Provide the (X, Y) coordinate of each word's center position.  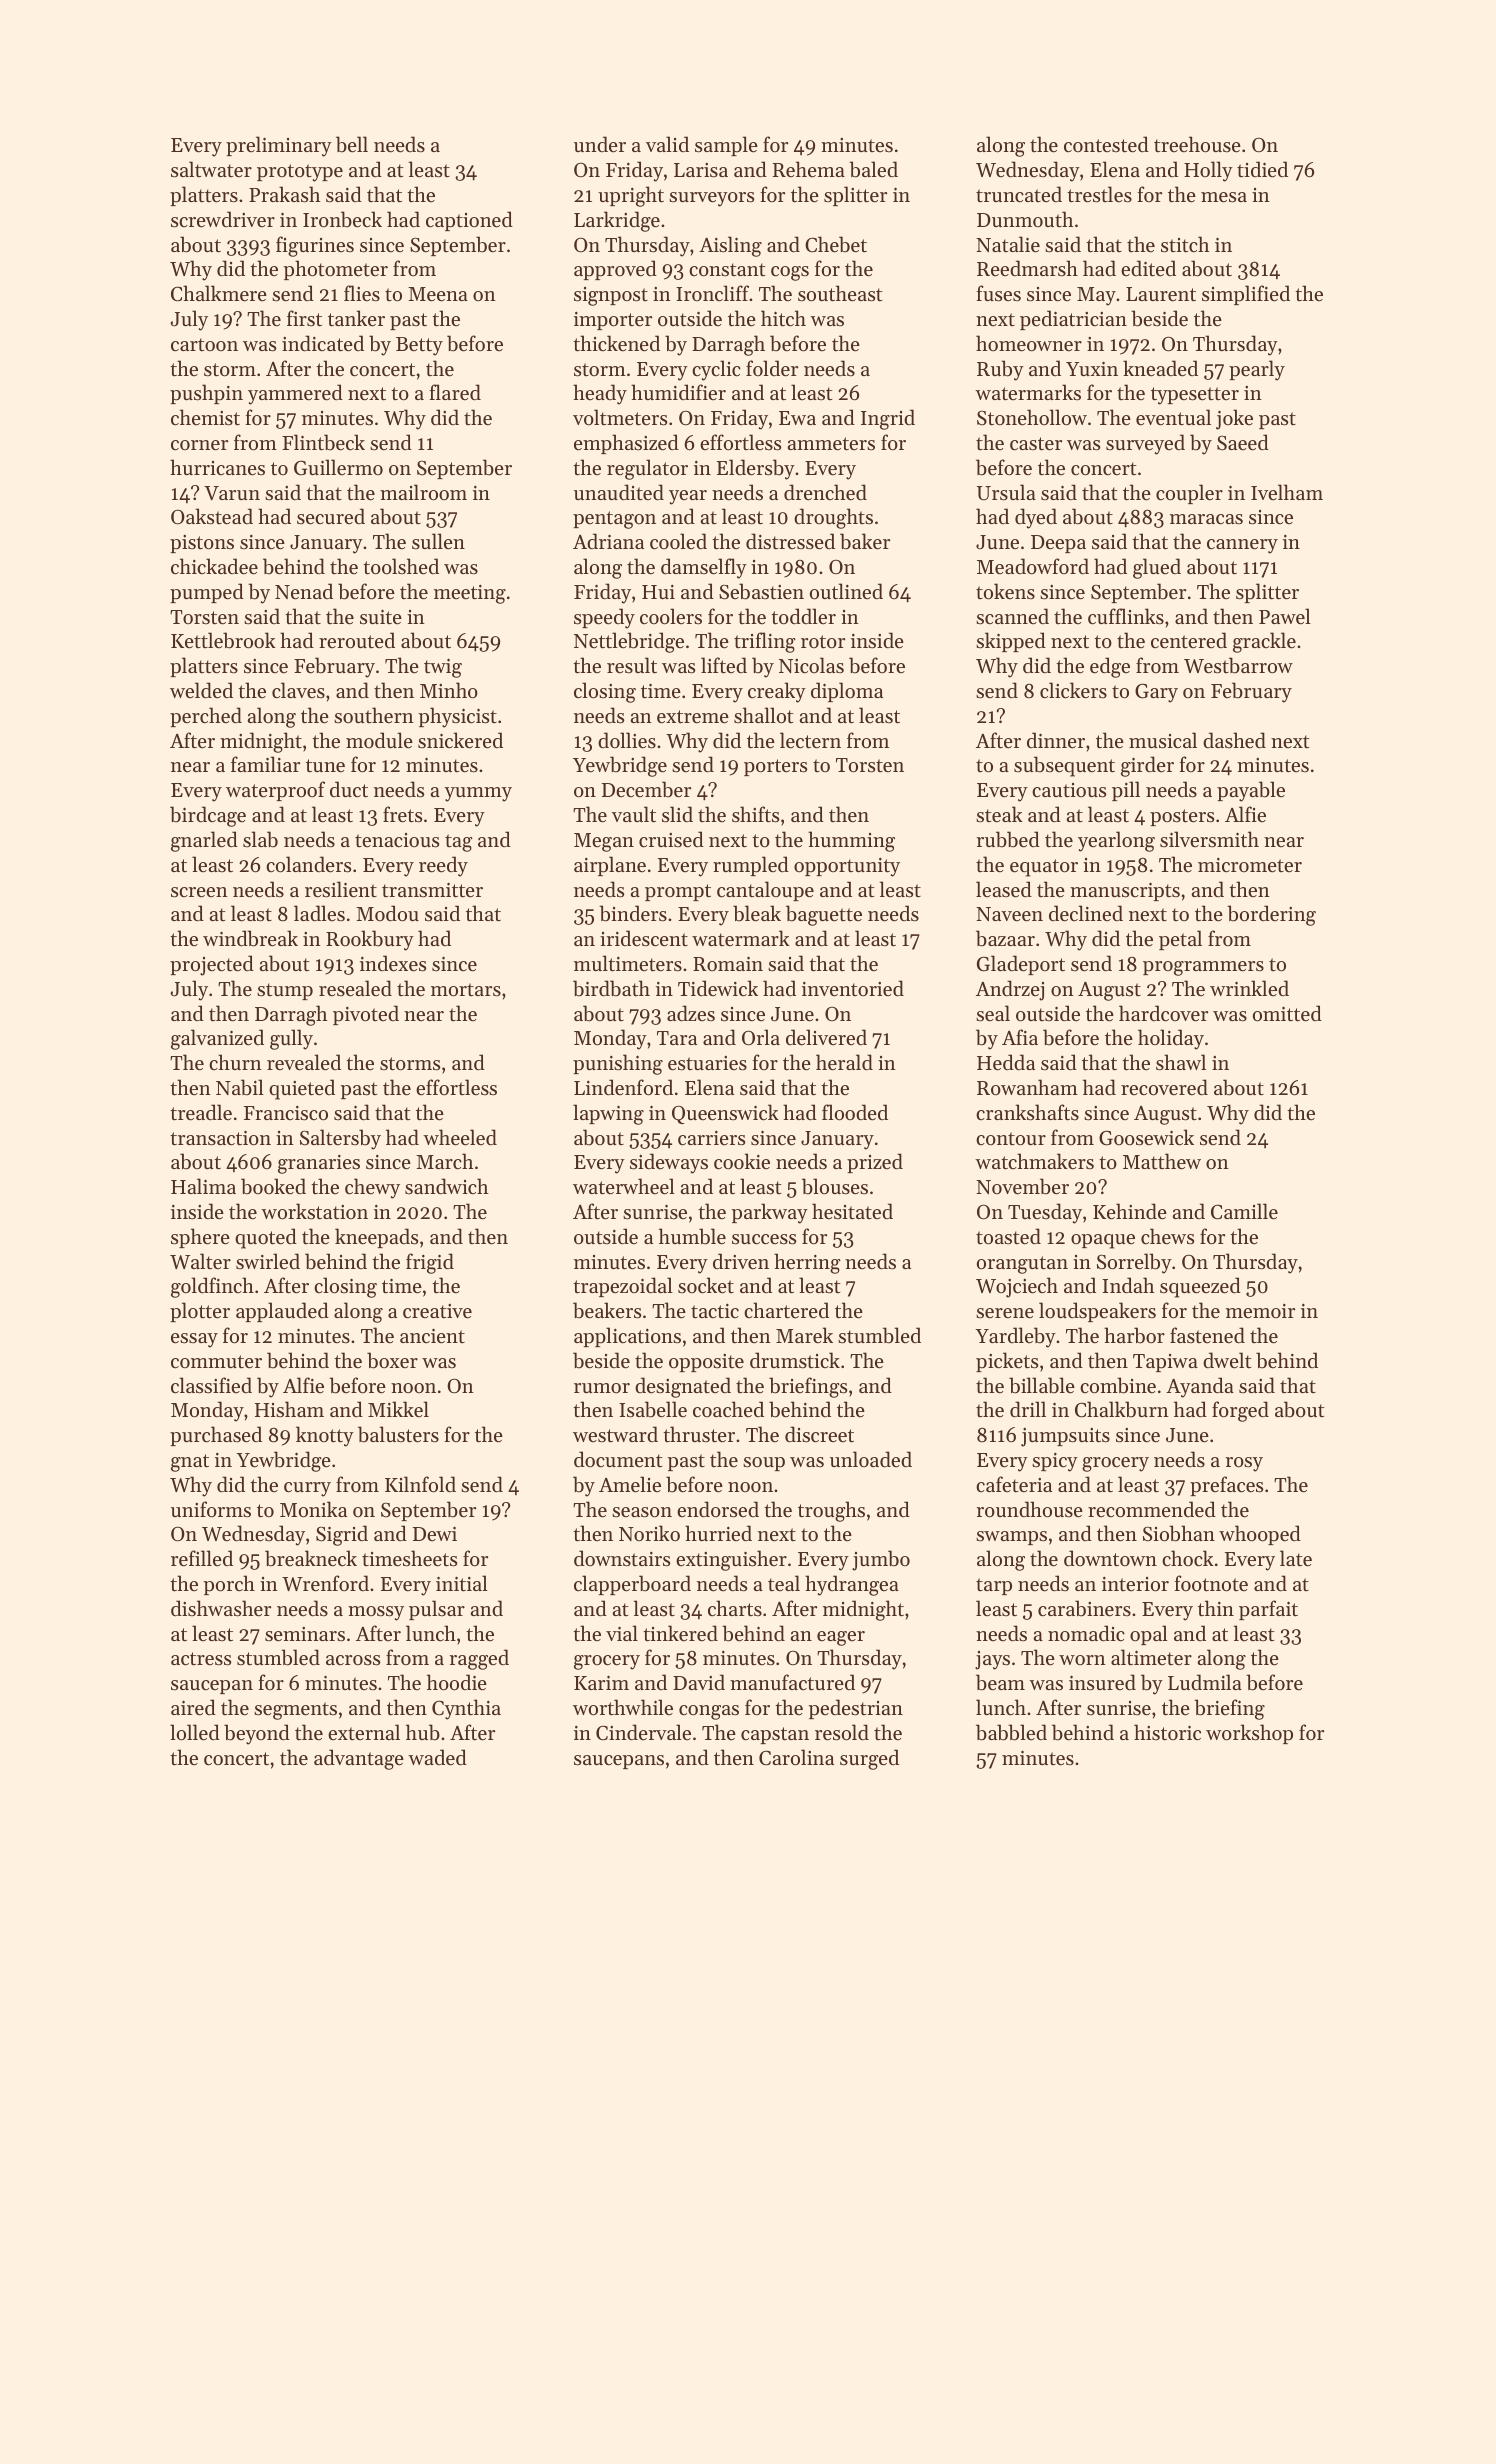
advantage (359, 1759)
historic (1167, 1732)
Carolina (796, 1757)
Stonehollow (1032, 417)
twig (443, 668)
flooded (855, 1112)
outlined (846, 591)
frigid (430, 1263)
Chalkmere (219, 293)
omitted (1287, 1013)
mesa (1224, 197)
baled (873, 169)
